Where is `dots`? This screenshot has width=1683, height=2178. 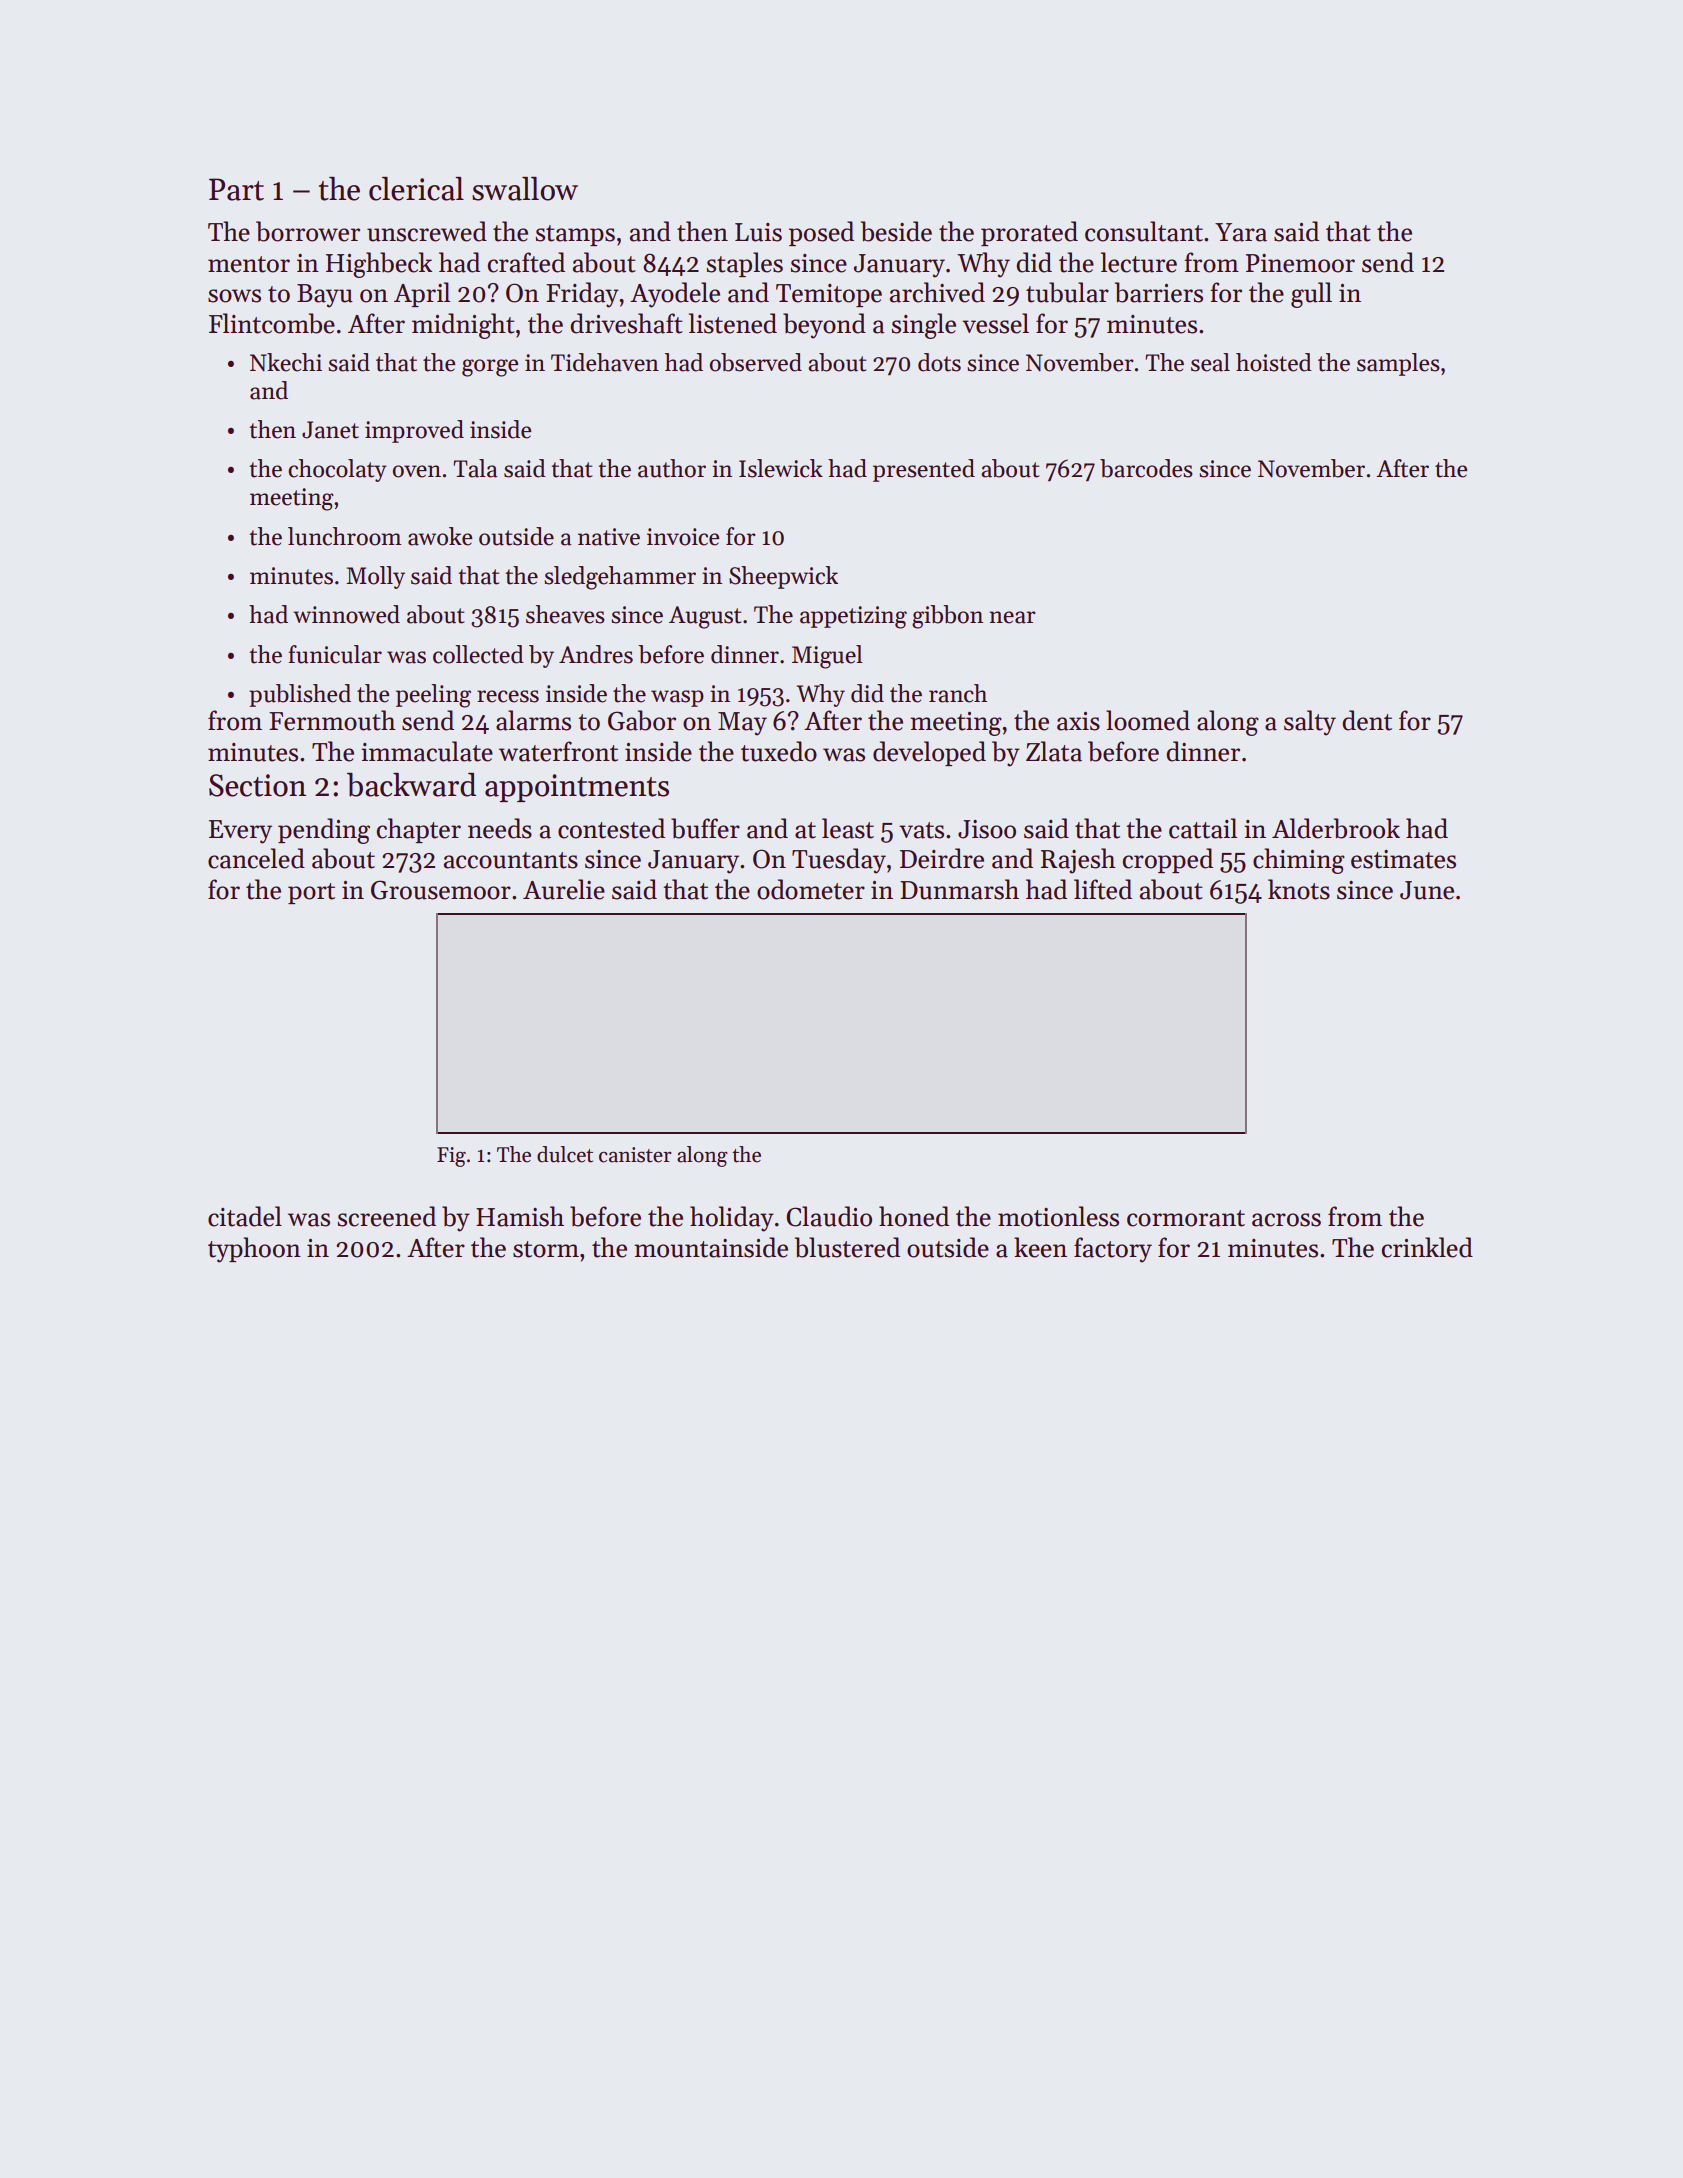 dots is located at coordinates (939, 362).
